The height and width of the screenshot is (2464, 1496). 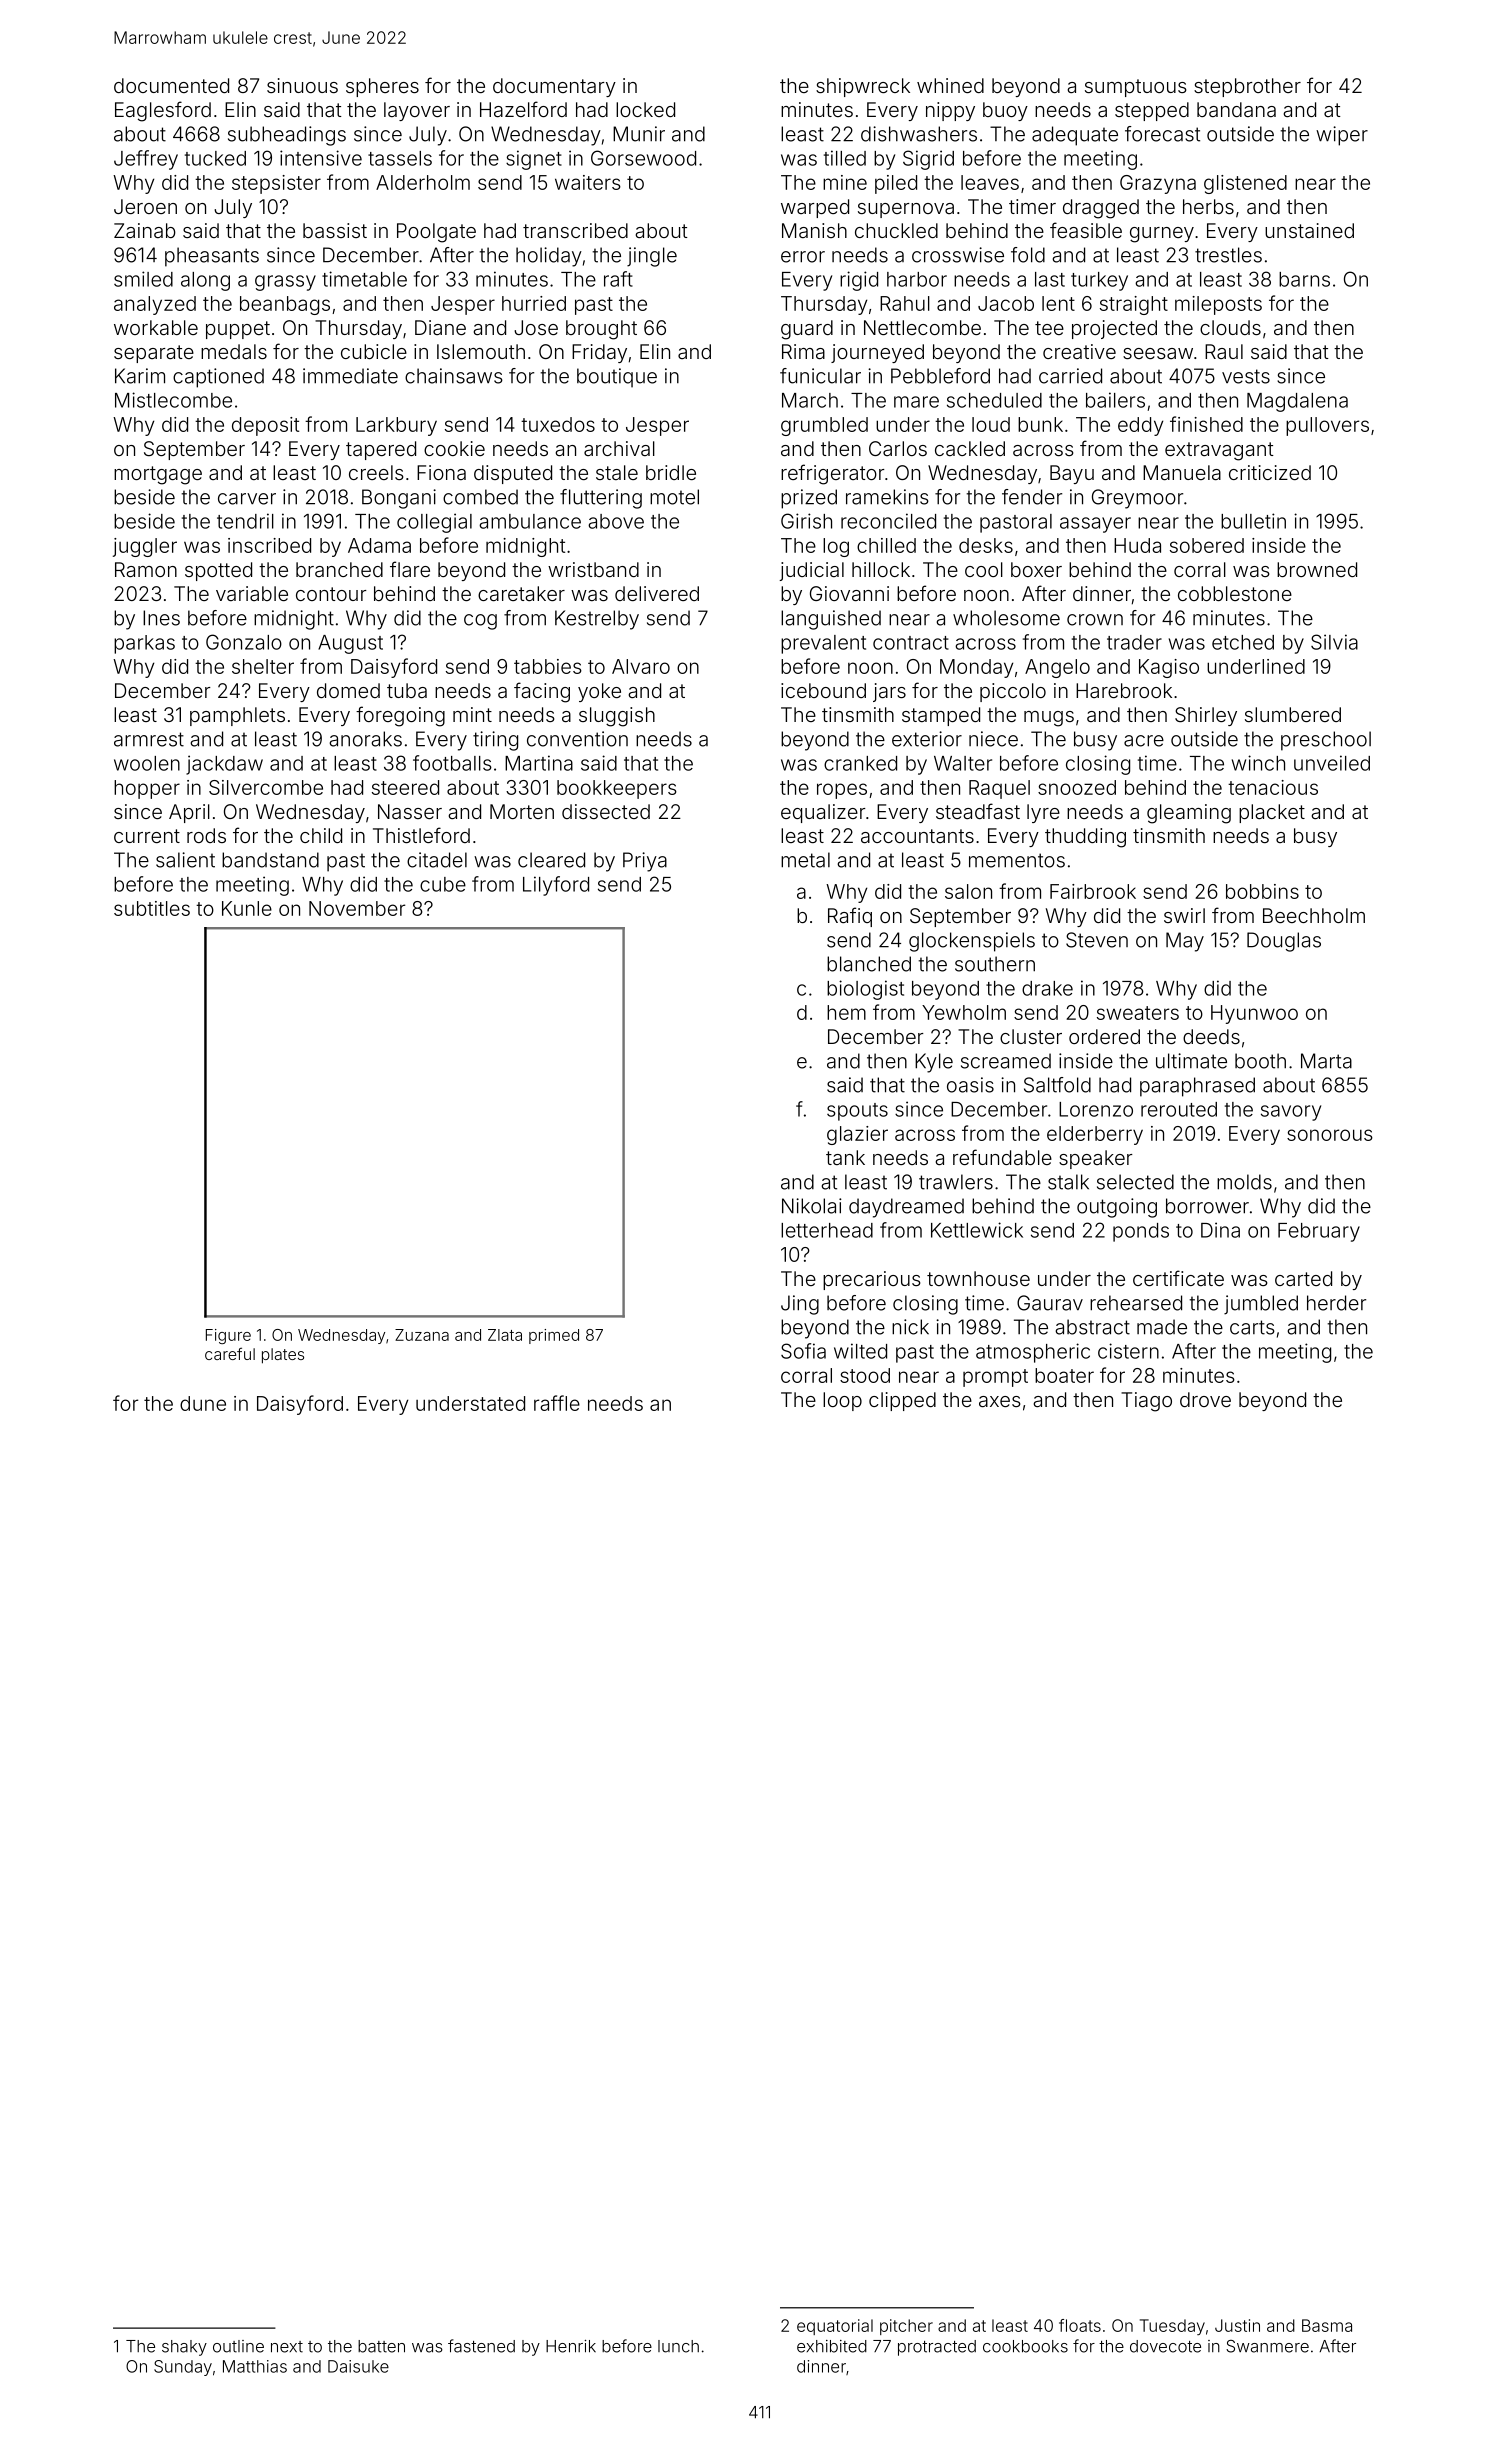 What do you see at coordinates (400, 158) in the screenshot?
I see `tassels` at bounding box center [400, 158].
